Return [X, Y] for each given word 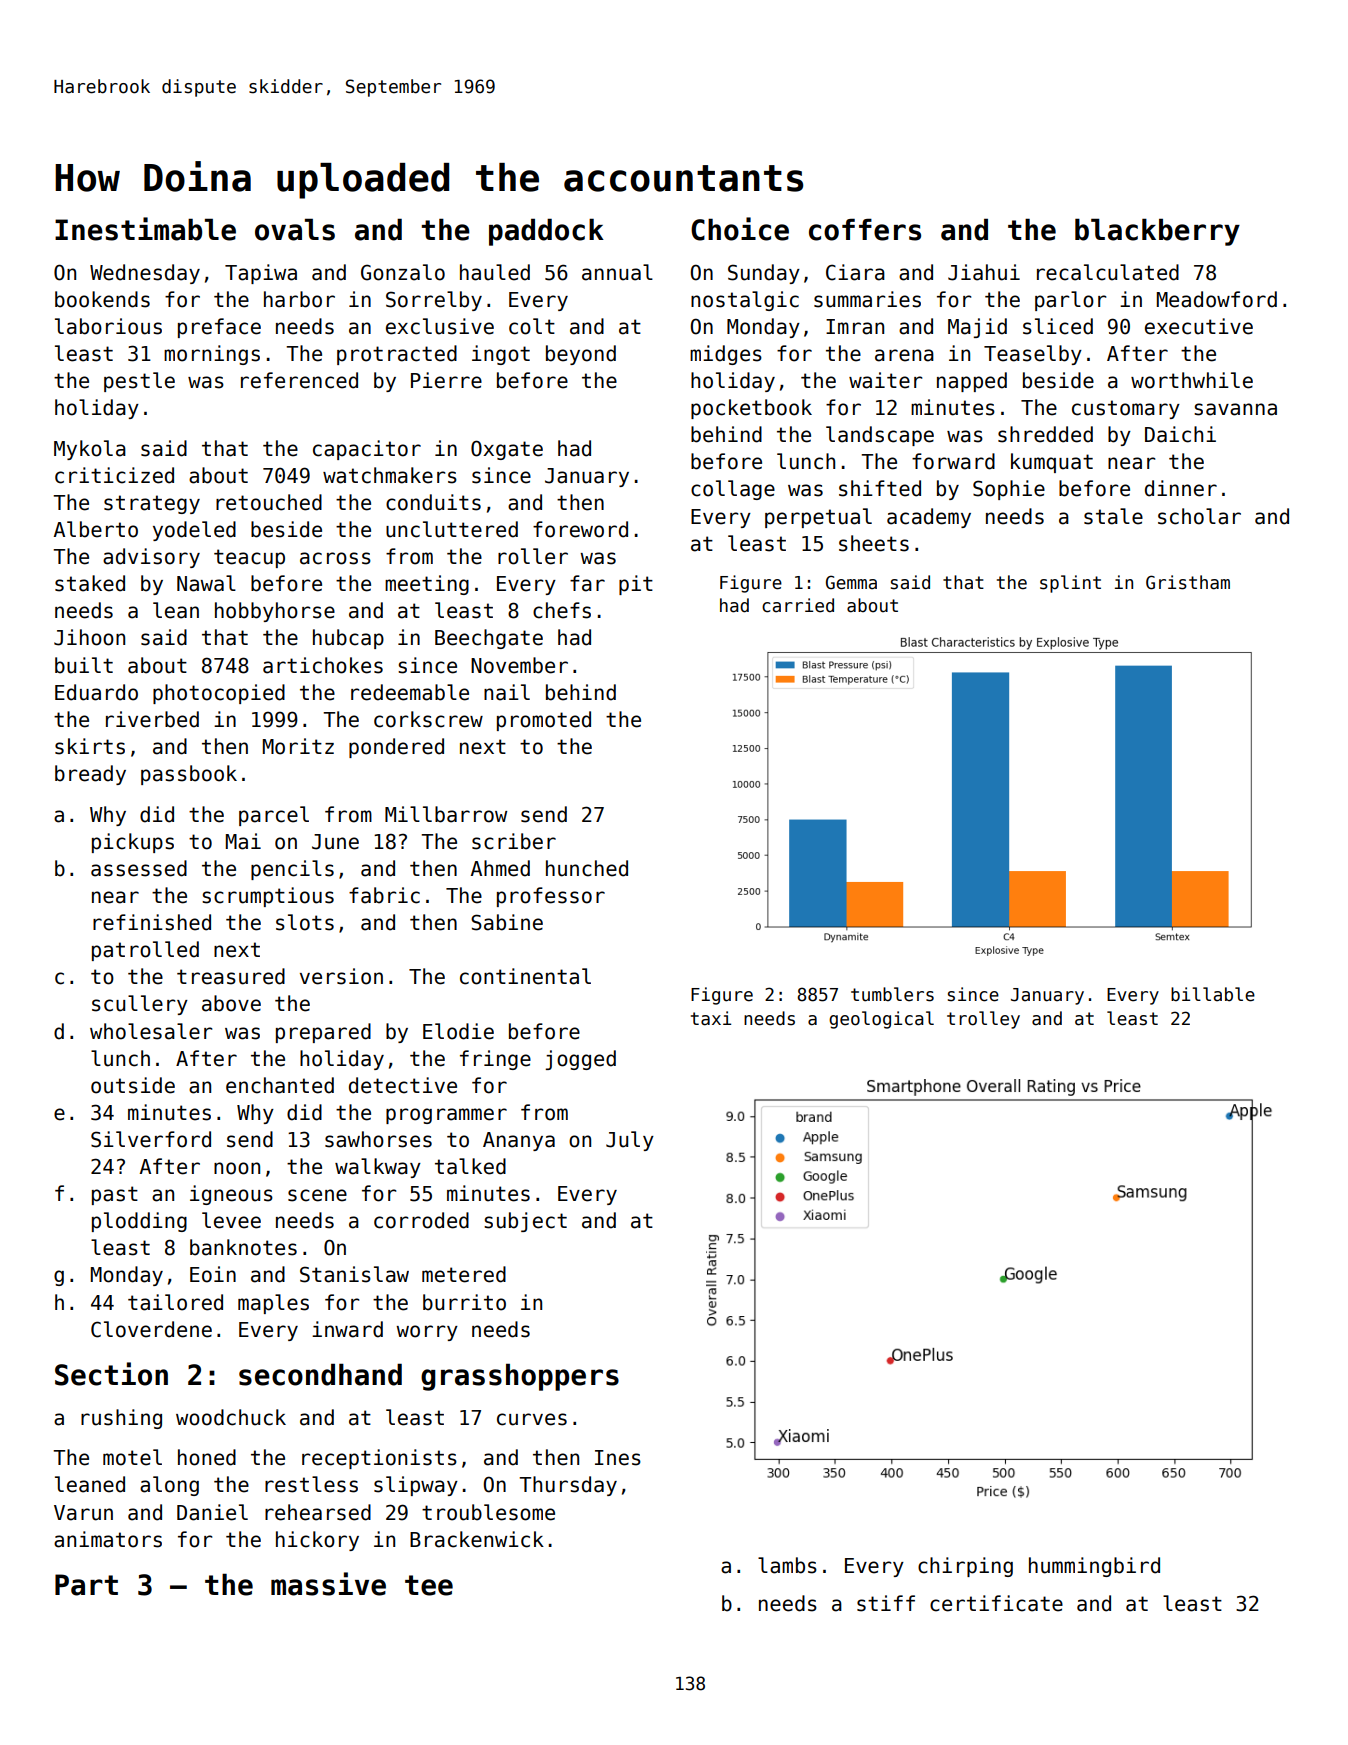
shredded [1045, 434]
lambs [787, 1565]
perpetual [818, 518]
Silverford [151, 1139]
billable [1213, 994]
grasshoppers [520, 1377]
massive [328, 1584]
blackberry [1157, 232]
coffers [865, 229]
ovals [295, 229]
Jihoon [89, 637]
